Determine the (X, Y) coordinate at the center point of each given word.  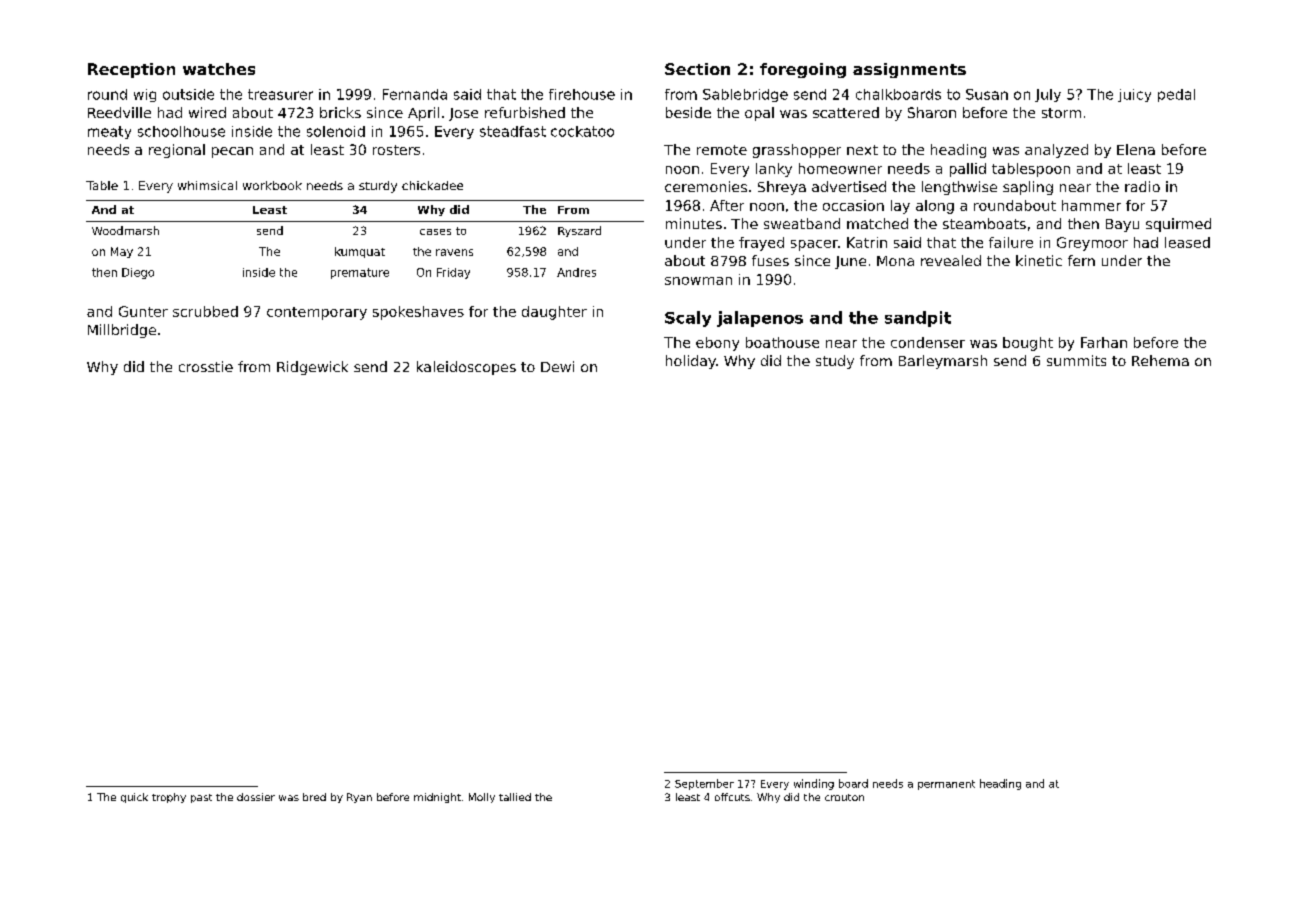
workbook (272, 185)
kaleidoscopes (466, 368)
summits (1076, 360)
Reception (131, 70)
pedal (1176, 95)
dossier (256, 797)
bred (314, 797)
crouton (844, 797)
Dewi (557, 366)
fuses (770, 260)
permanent (946, 785)
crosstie (206, 366)
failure (1011, 242)
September (704, 784)
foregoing (803, 70)
